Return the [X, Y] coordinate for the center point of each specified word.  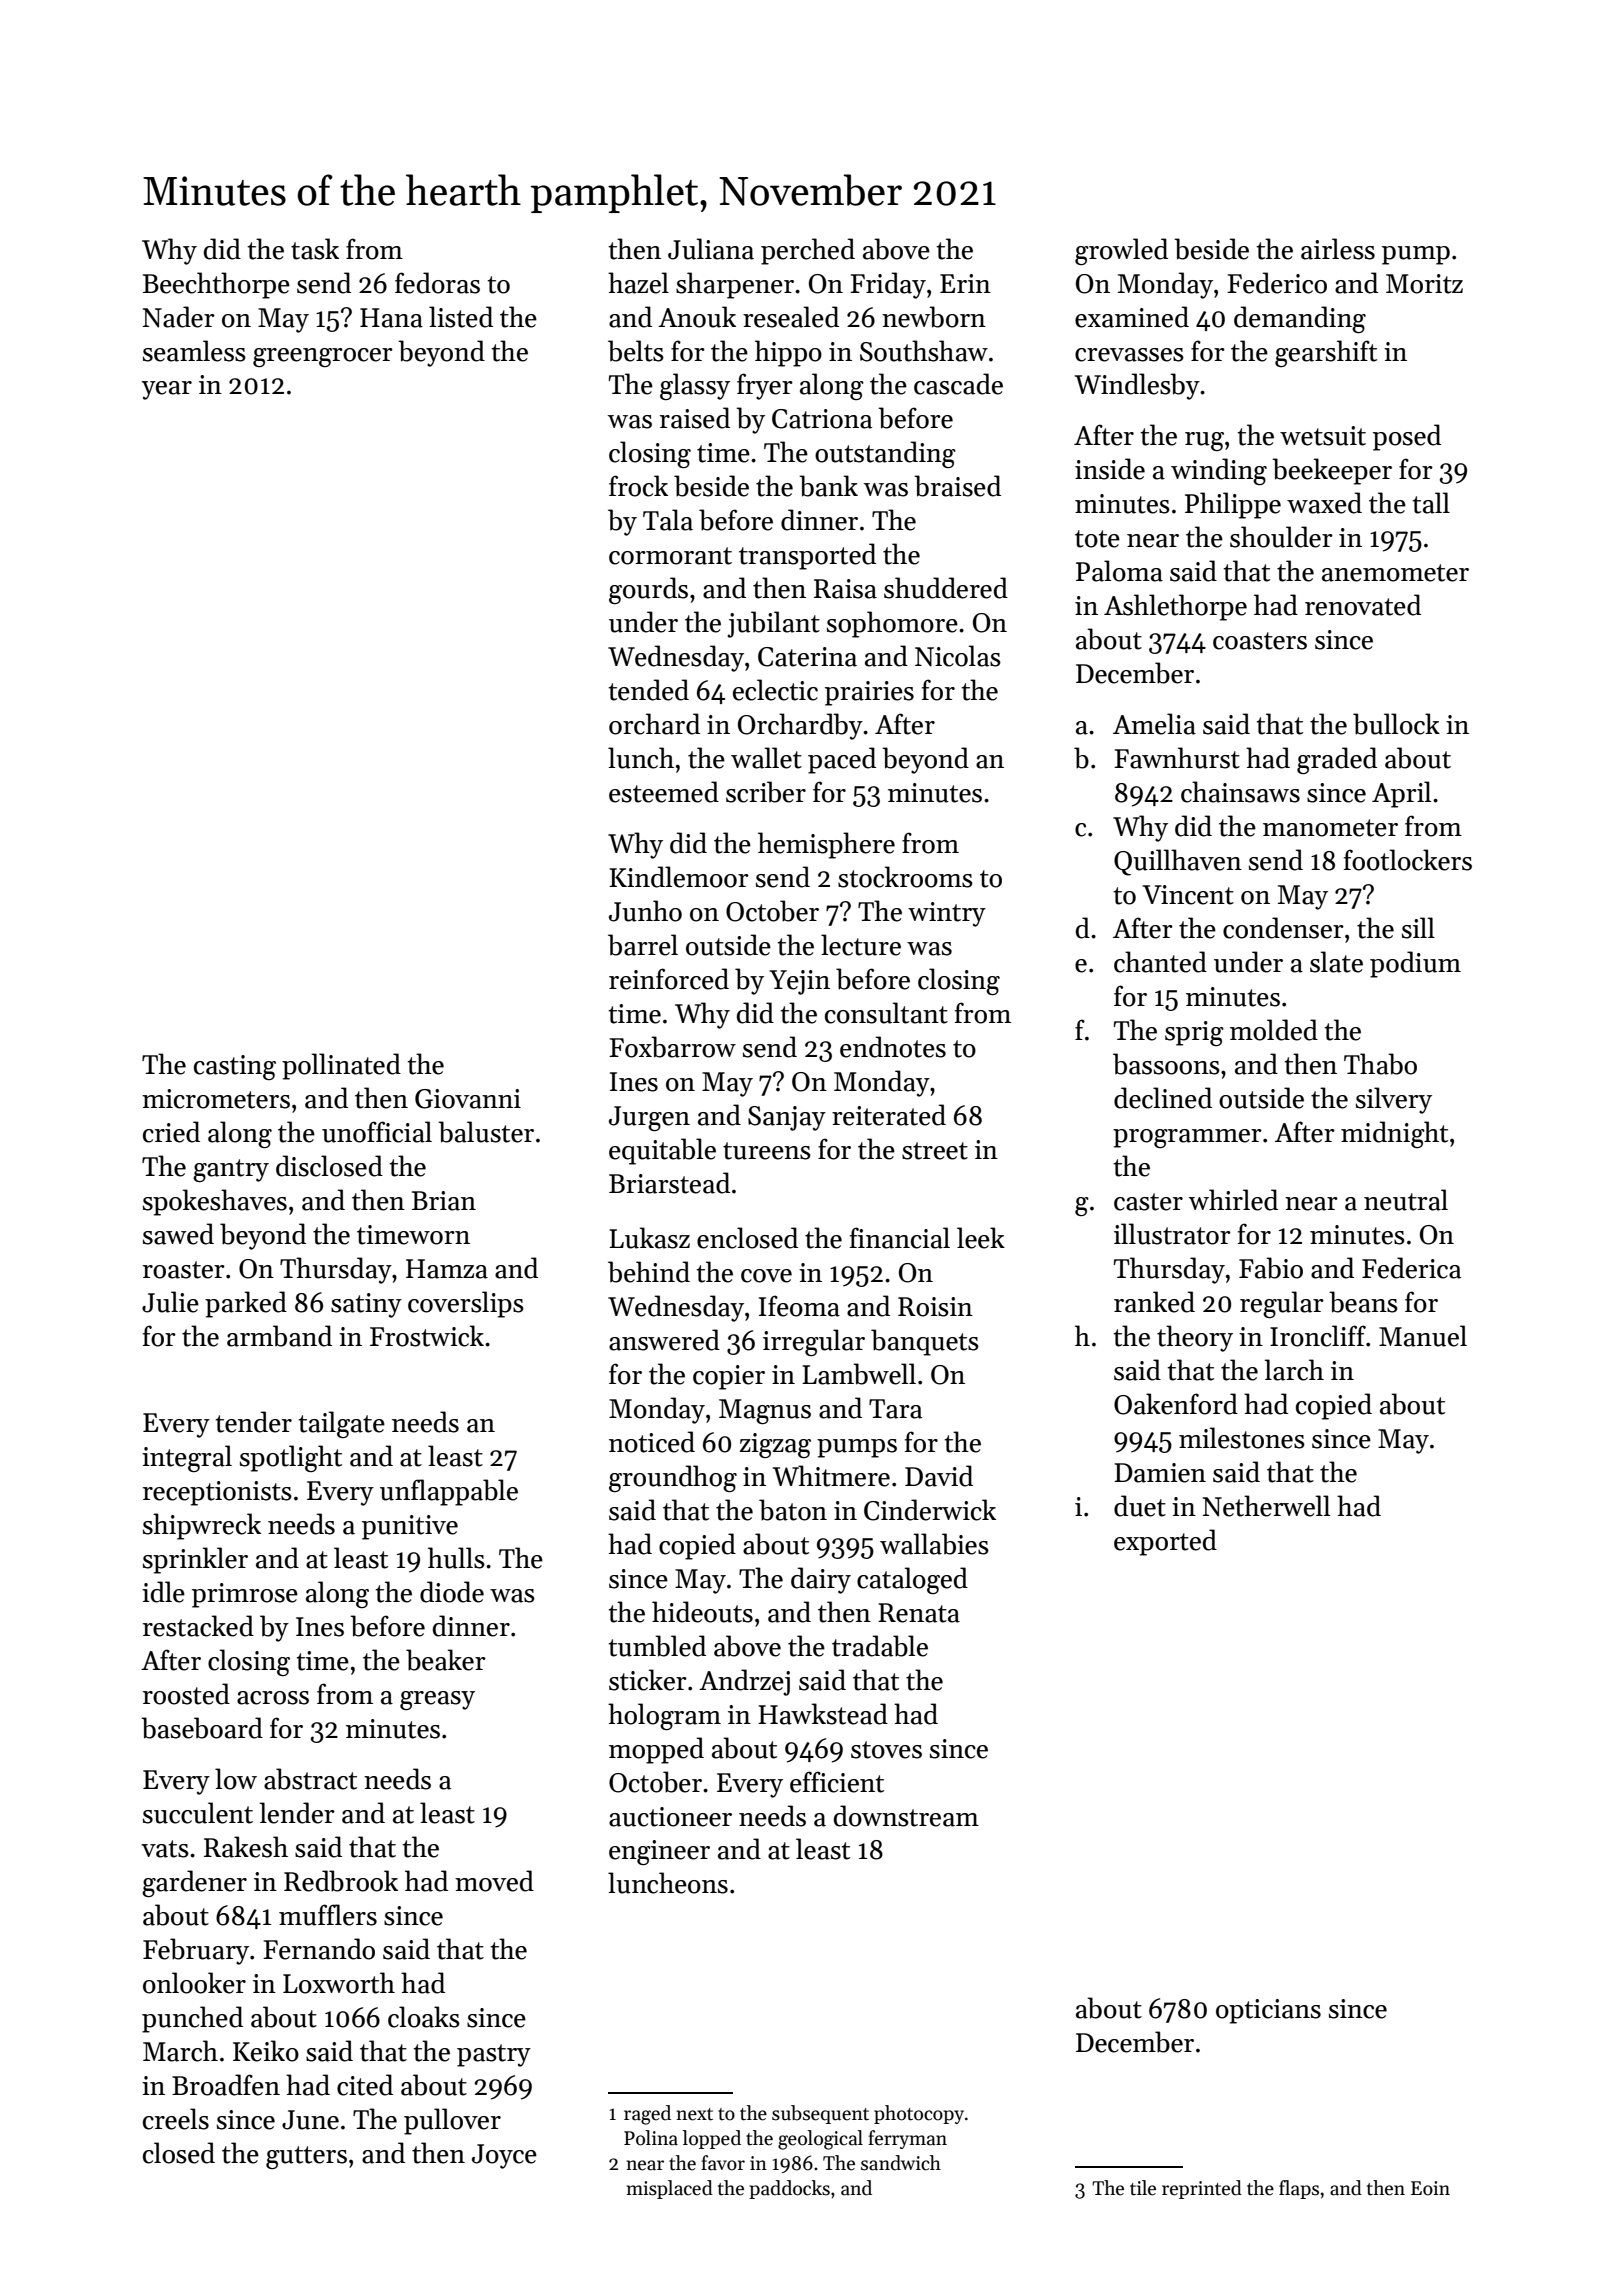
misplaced [670, 2189]
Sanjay [787, 1118]
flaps [1299, 2189]
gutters [306, 2157]
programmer [1187, 1138]
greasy [437, 1700]
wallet [766, 758]
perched [808, 251]
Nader [179, 317]
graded [1337, 760]
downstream [906, 1816]
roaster [184, 1270]
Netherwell [1266, 1506]
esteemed [664, 792]
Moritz [1424, 284]
